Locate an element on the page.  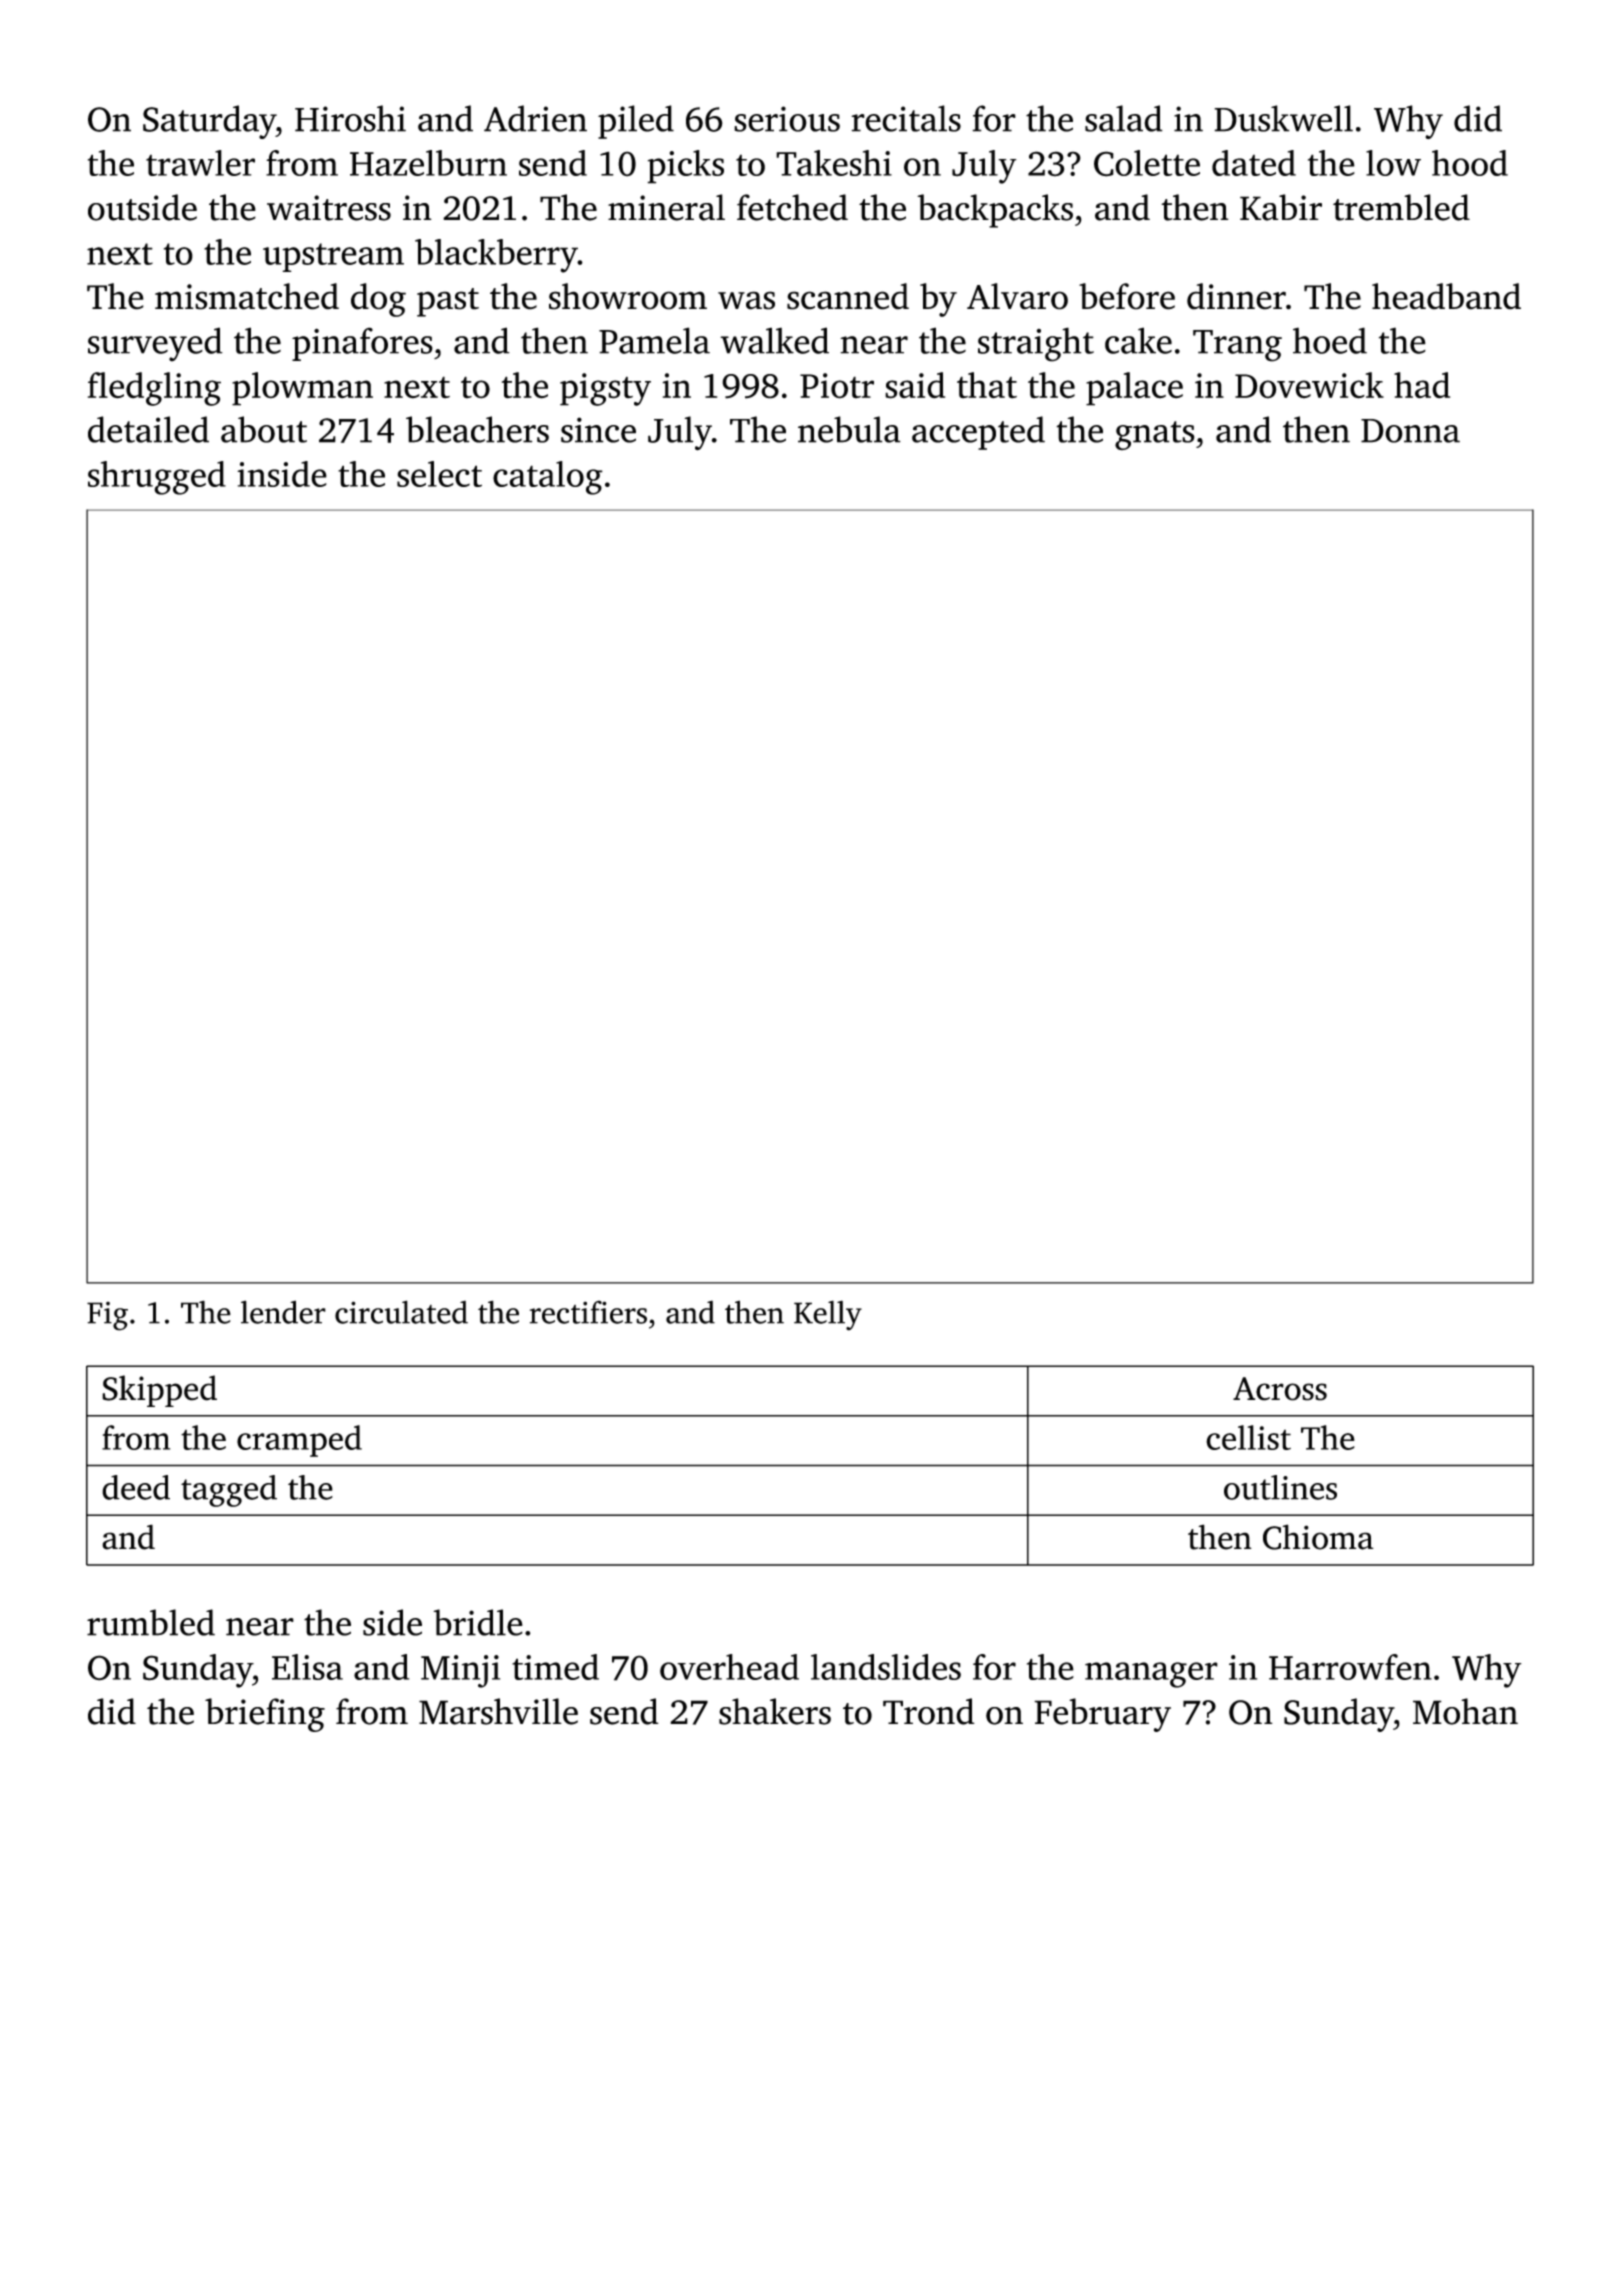
briefing is located at coordinates (265, 1715).
